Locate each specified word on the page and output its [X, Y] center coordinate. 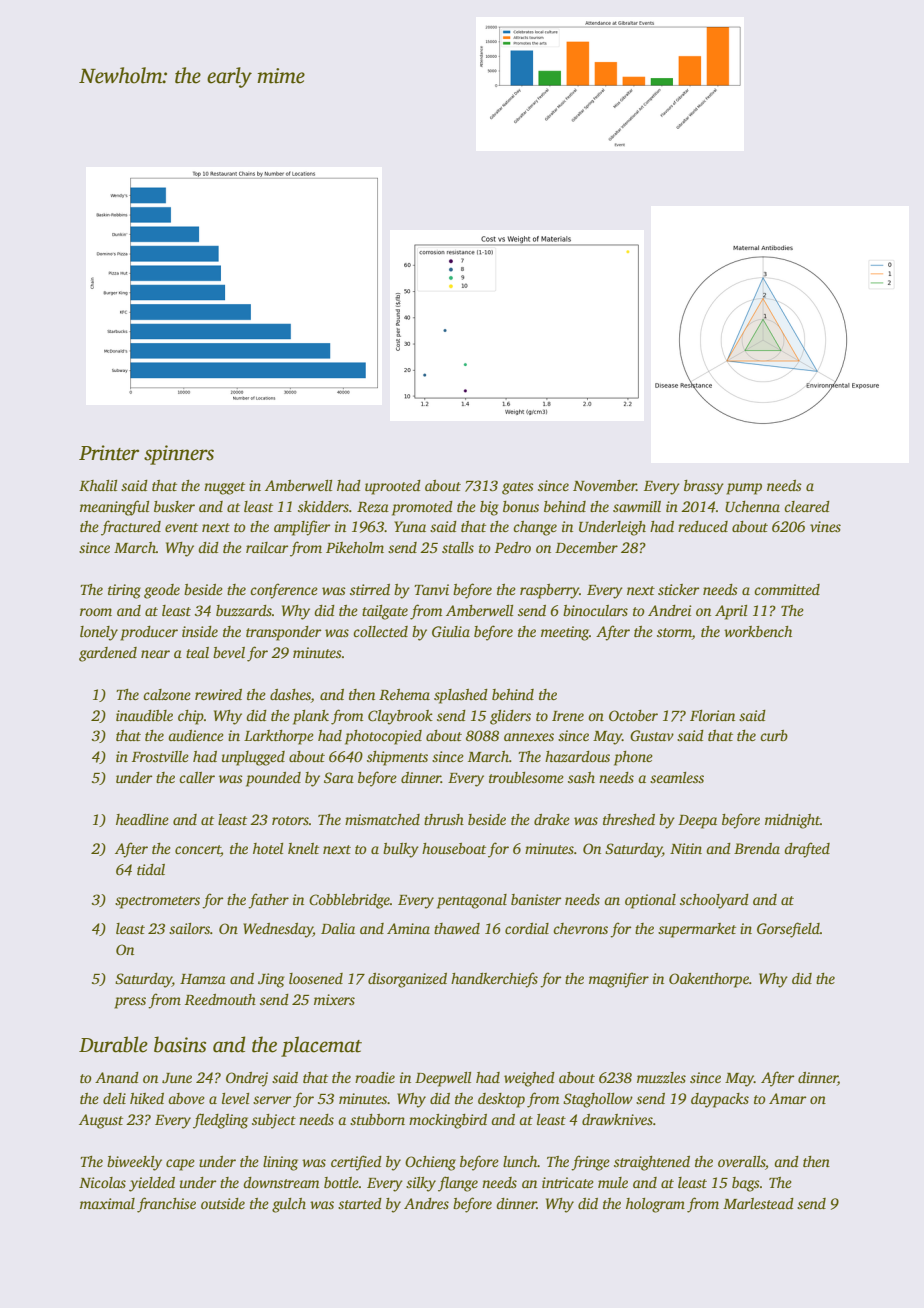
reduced [703, 526]
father [268, 901]
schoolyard [714, 901]
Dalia [338, 928]
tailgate [385, 612]
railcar [267, 547]
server [272, 1100]
